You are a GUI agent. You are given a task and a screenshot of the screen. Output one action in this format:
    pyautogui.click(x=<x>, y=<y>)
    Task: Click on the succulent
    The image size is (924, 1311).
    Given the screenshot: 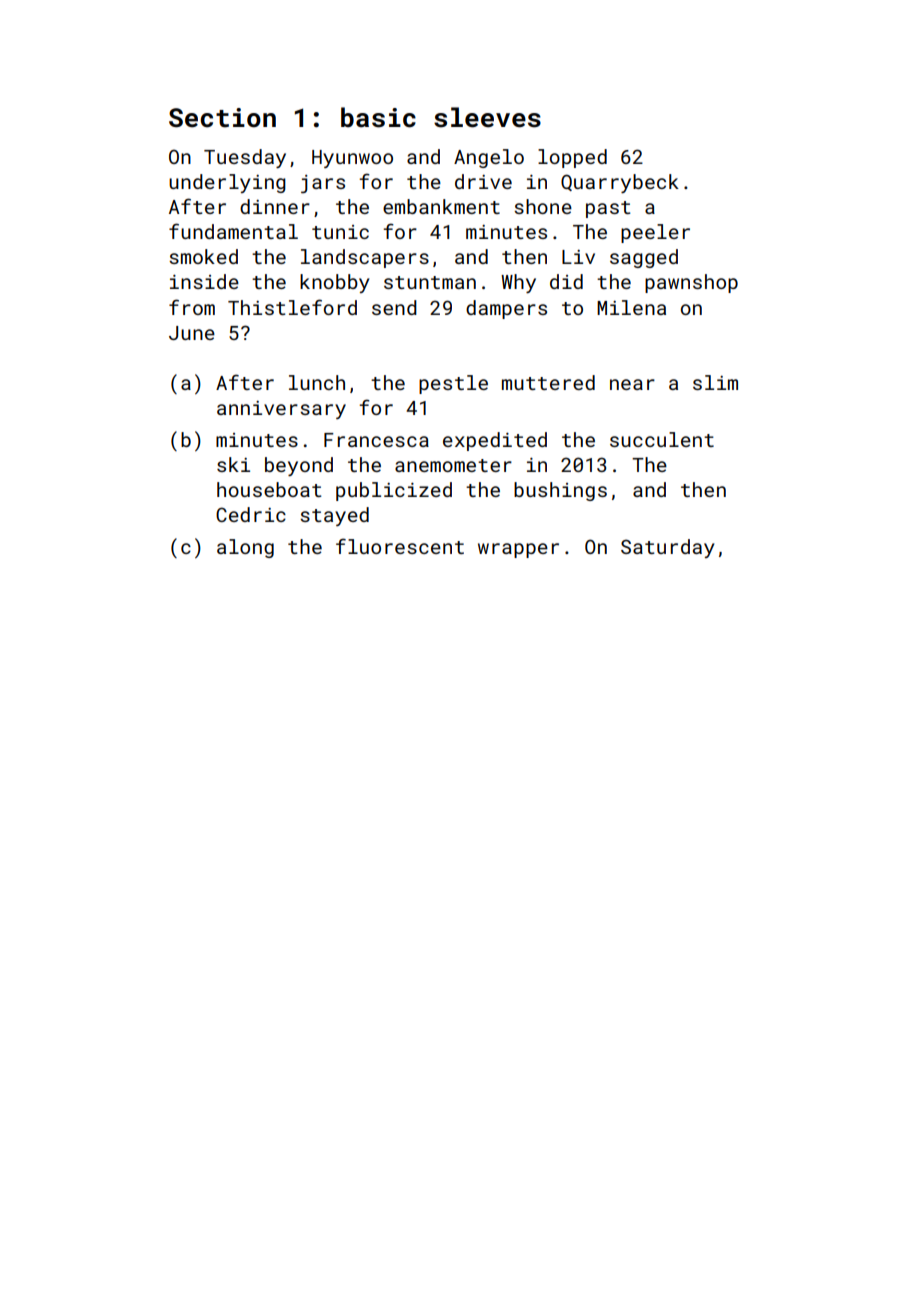 What is the action you would take?
    pyautogui.click(x=662, y=439)
